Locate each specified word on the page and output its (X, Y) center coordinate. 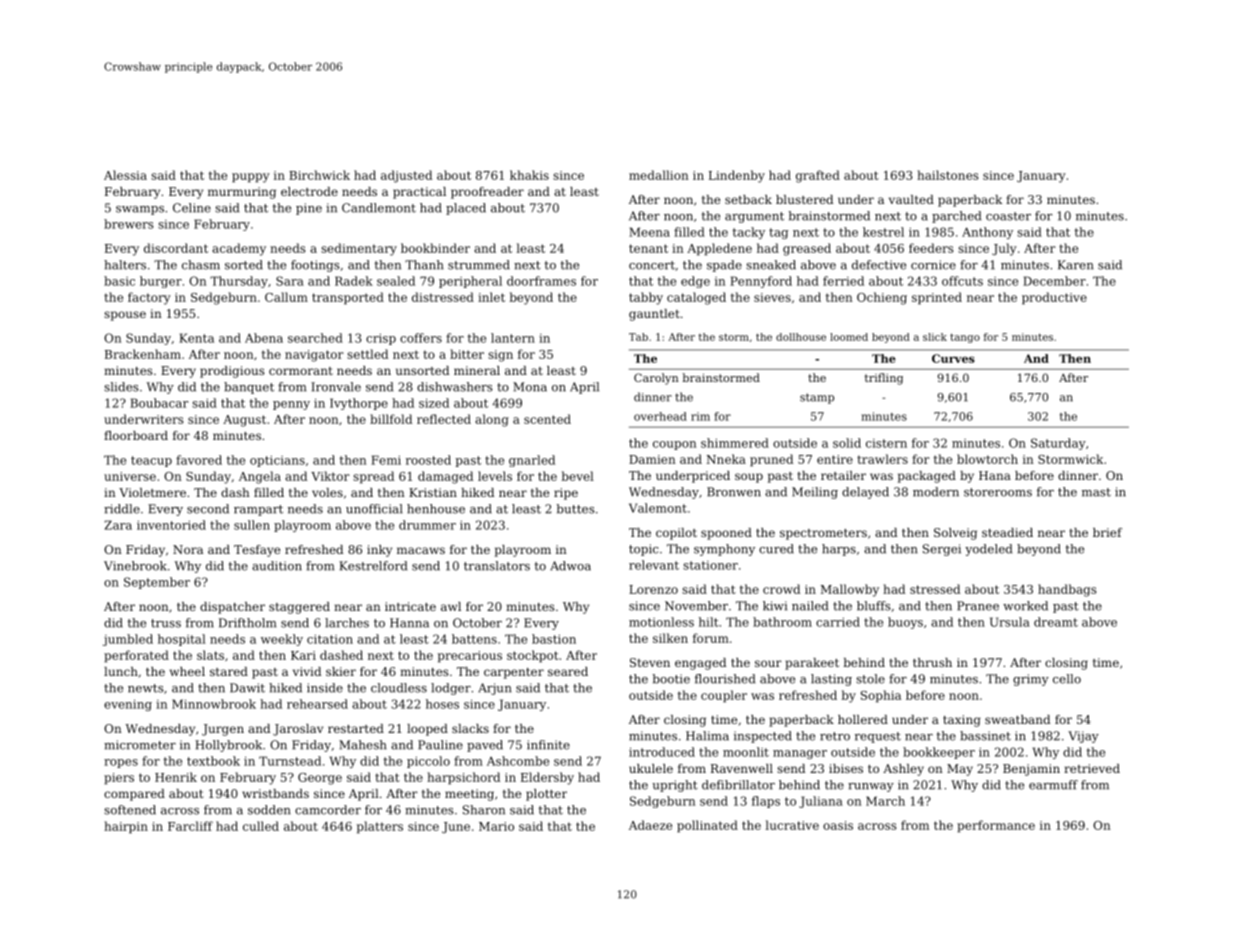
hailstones (947, 175)
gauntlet (654, 315)
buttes (575, 509)
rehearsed (317, 704)
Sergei (942, 550)
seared (568, 671)
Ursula (1010, 622)
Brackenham (143, 354)
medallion (659, 175)
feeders (931, 248)
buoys (905, 623)
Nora (188, 549)
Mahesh (363, 745)
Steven (650, 662)
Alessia (125, 175)
